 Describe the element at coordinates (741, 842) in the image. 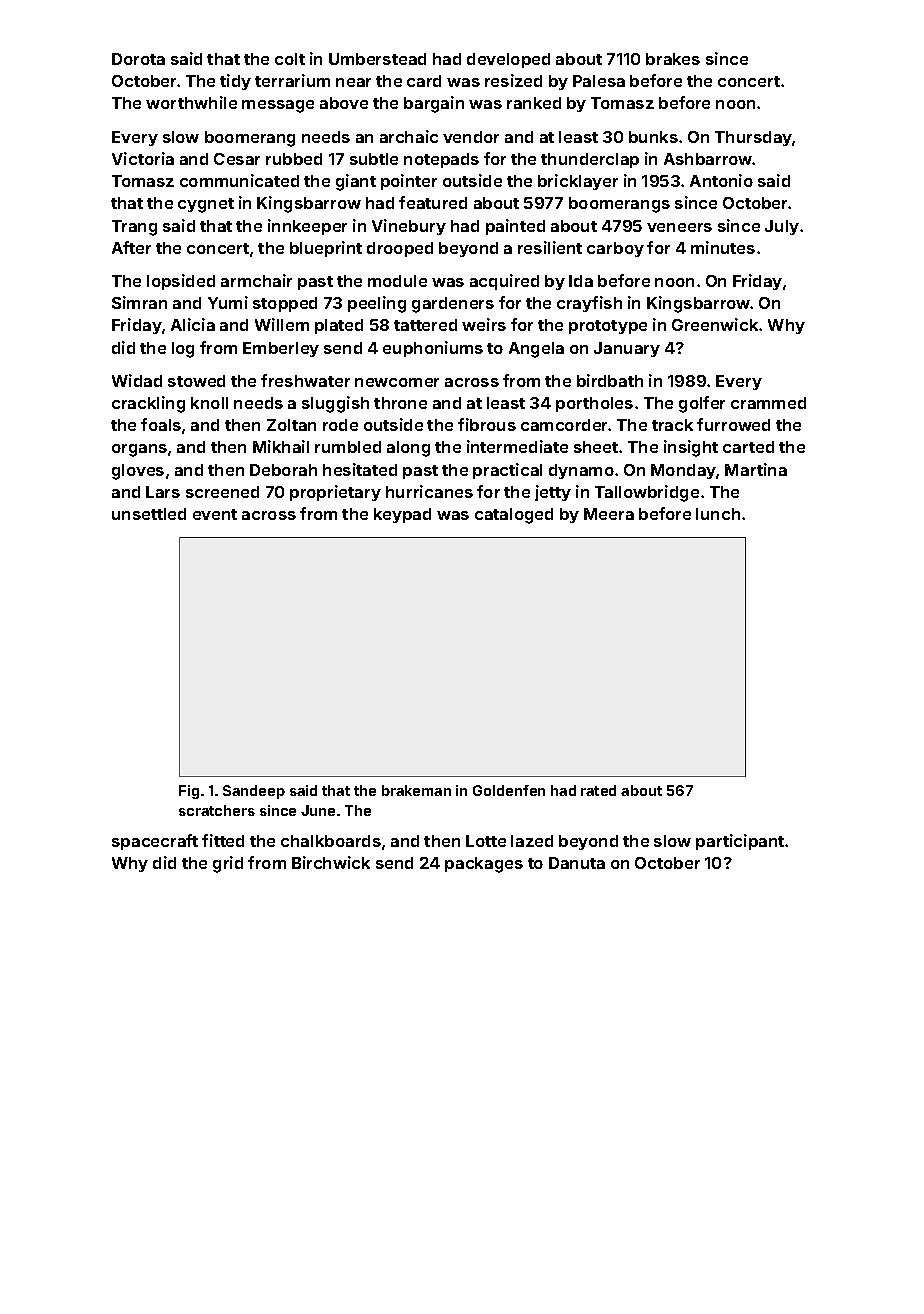

I see `participant` at that location.
